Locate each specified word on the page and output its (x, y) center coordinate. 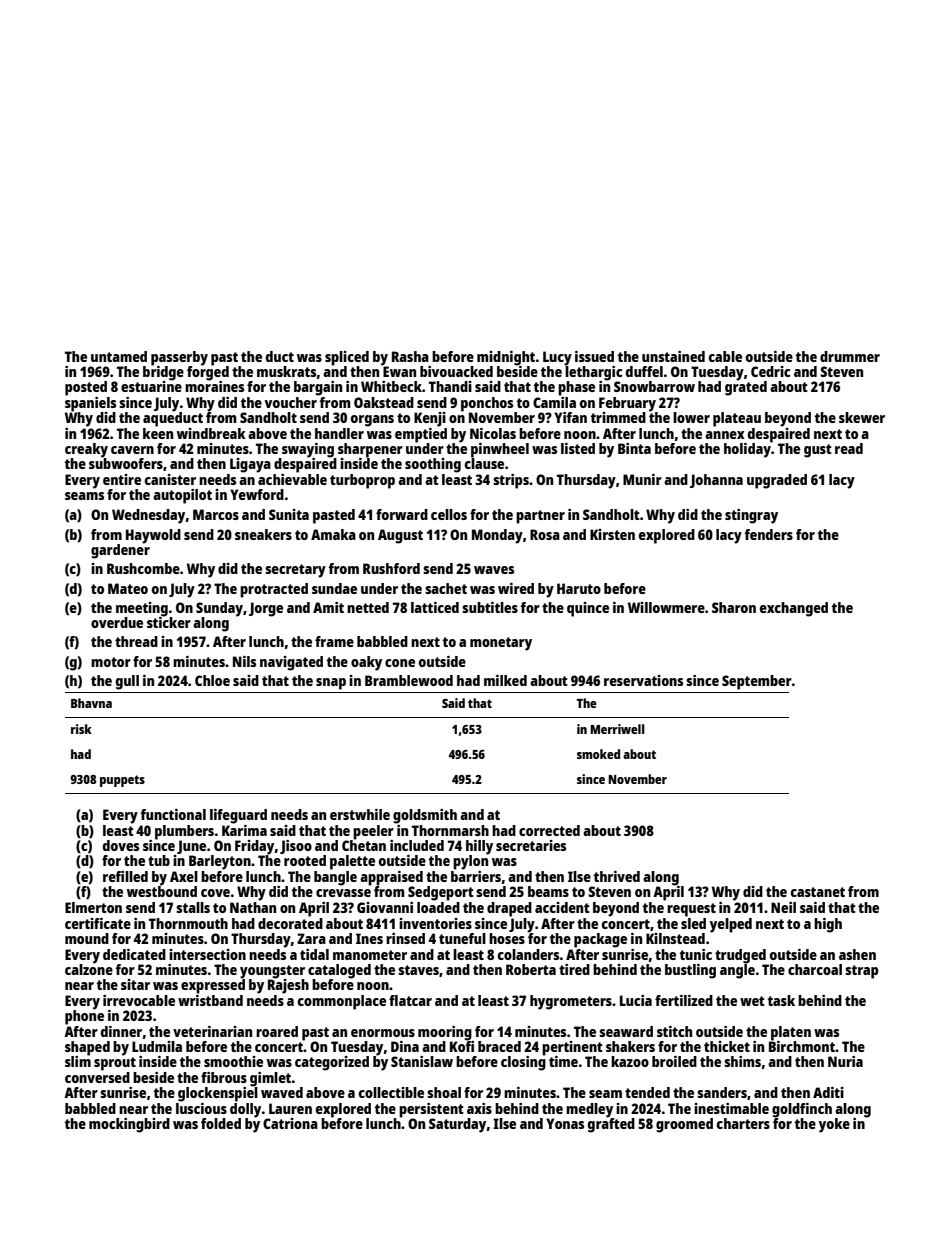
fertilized (684, 1000)
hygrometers (571, 1002)
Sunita (289, 514)
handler (339, 433)
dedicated (134, 954)
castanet (818, 892)
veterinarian (212, 1031)
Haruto (579, 588)
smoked (598, 754)
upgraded (777, 481)
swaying (308, 450)
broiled (674, 1061)
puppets (122, 781)
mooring (445, 1033)
